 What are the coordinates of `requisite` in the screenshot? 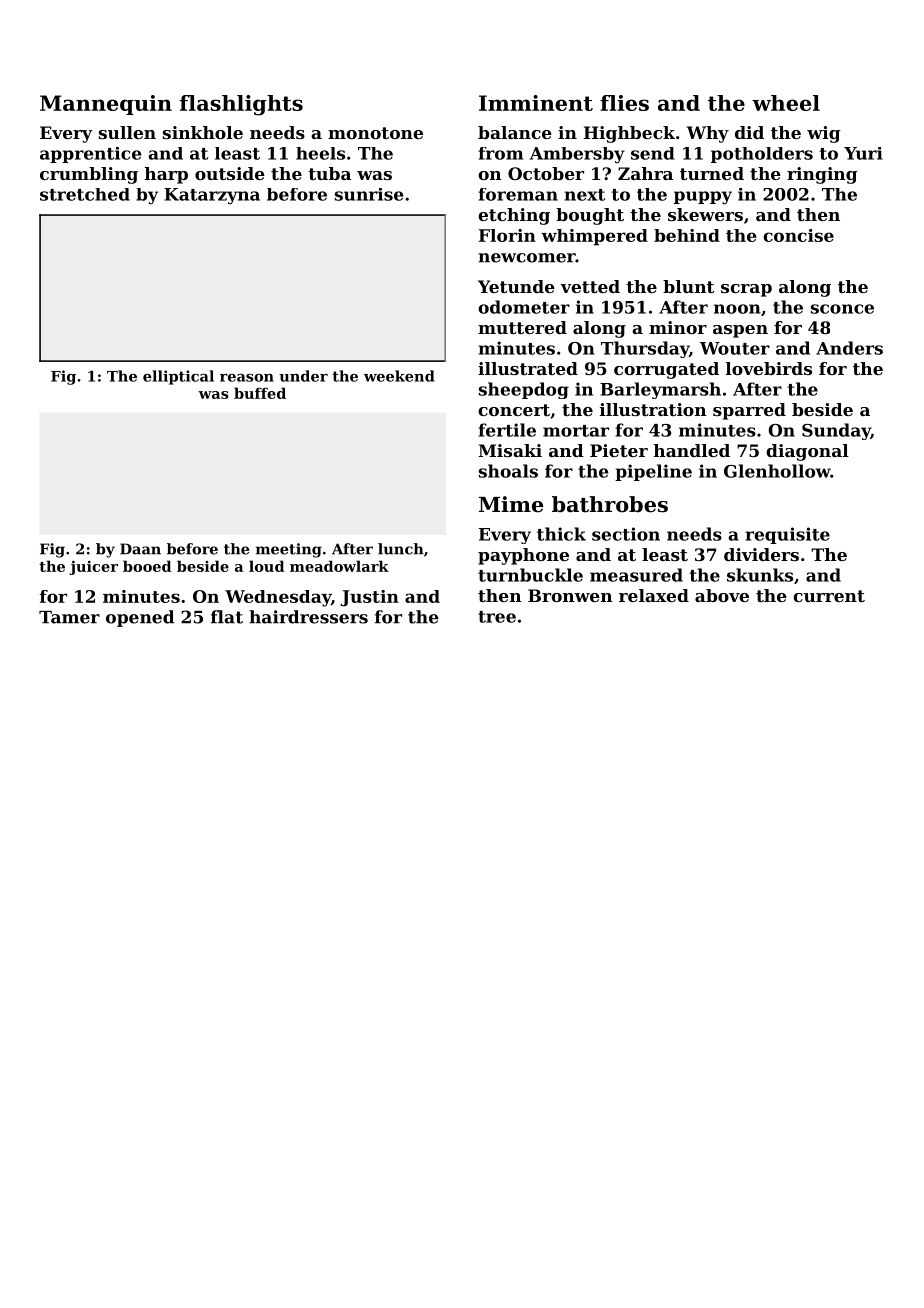 It's located at (787, 535).
